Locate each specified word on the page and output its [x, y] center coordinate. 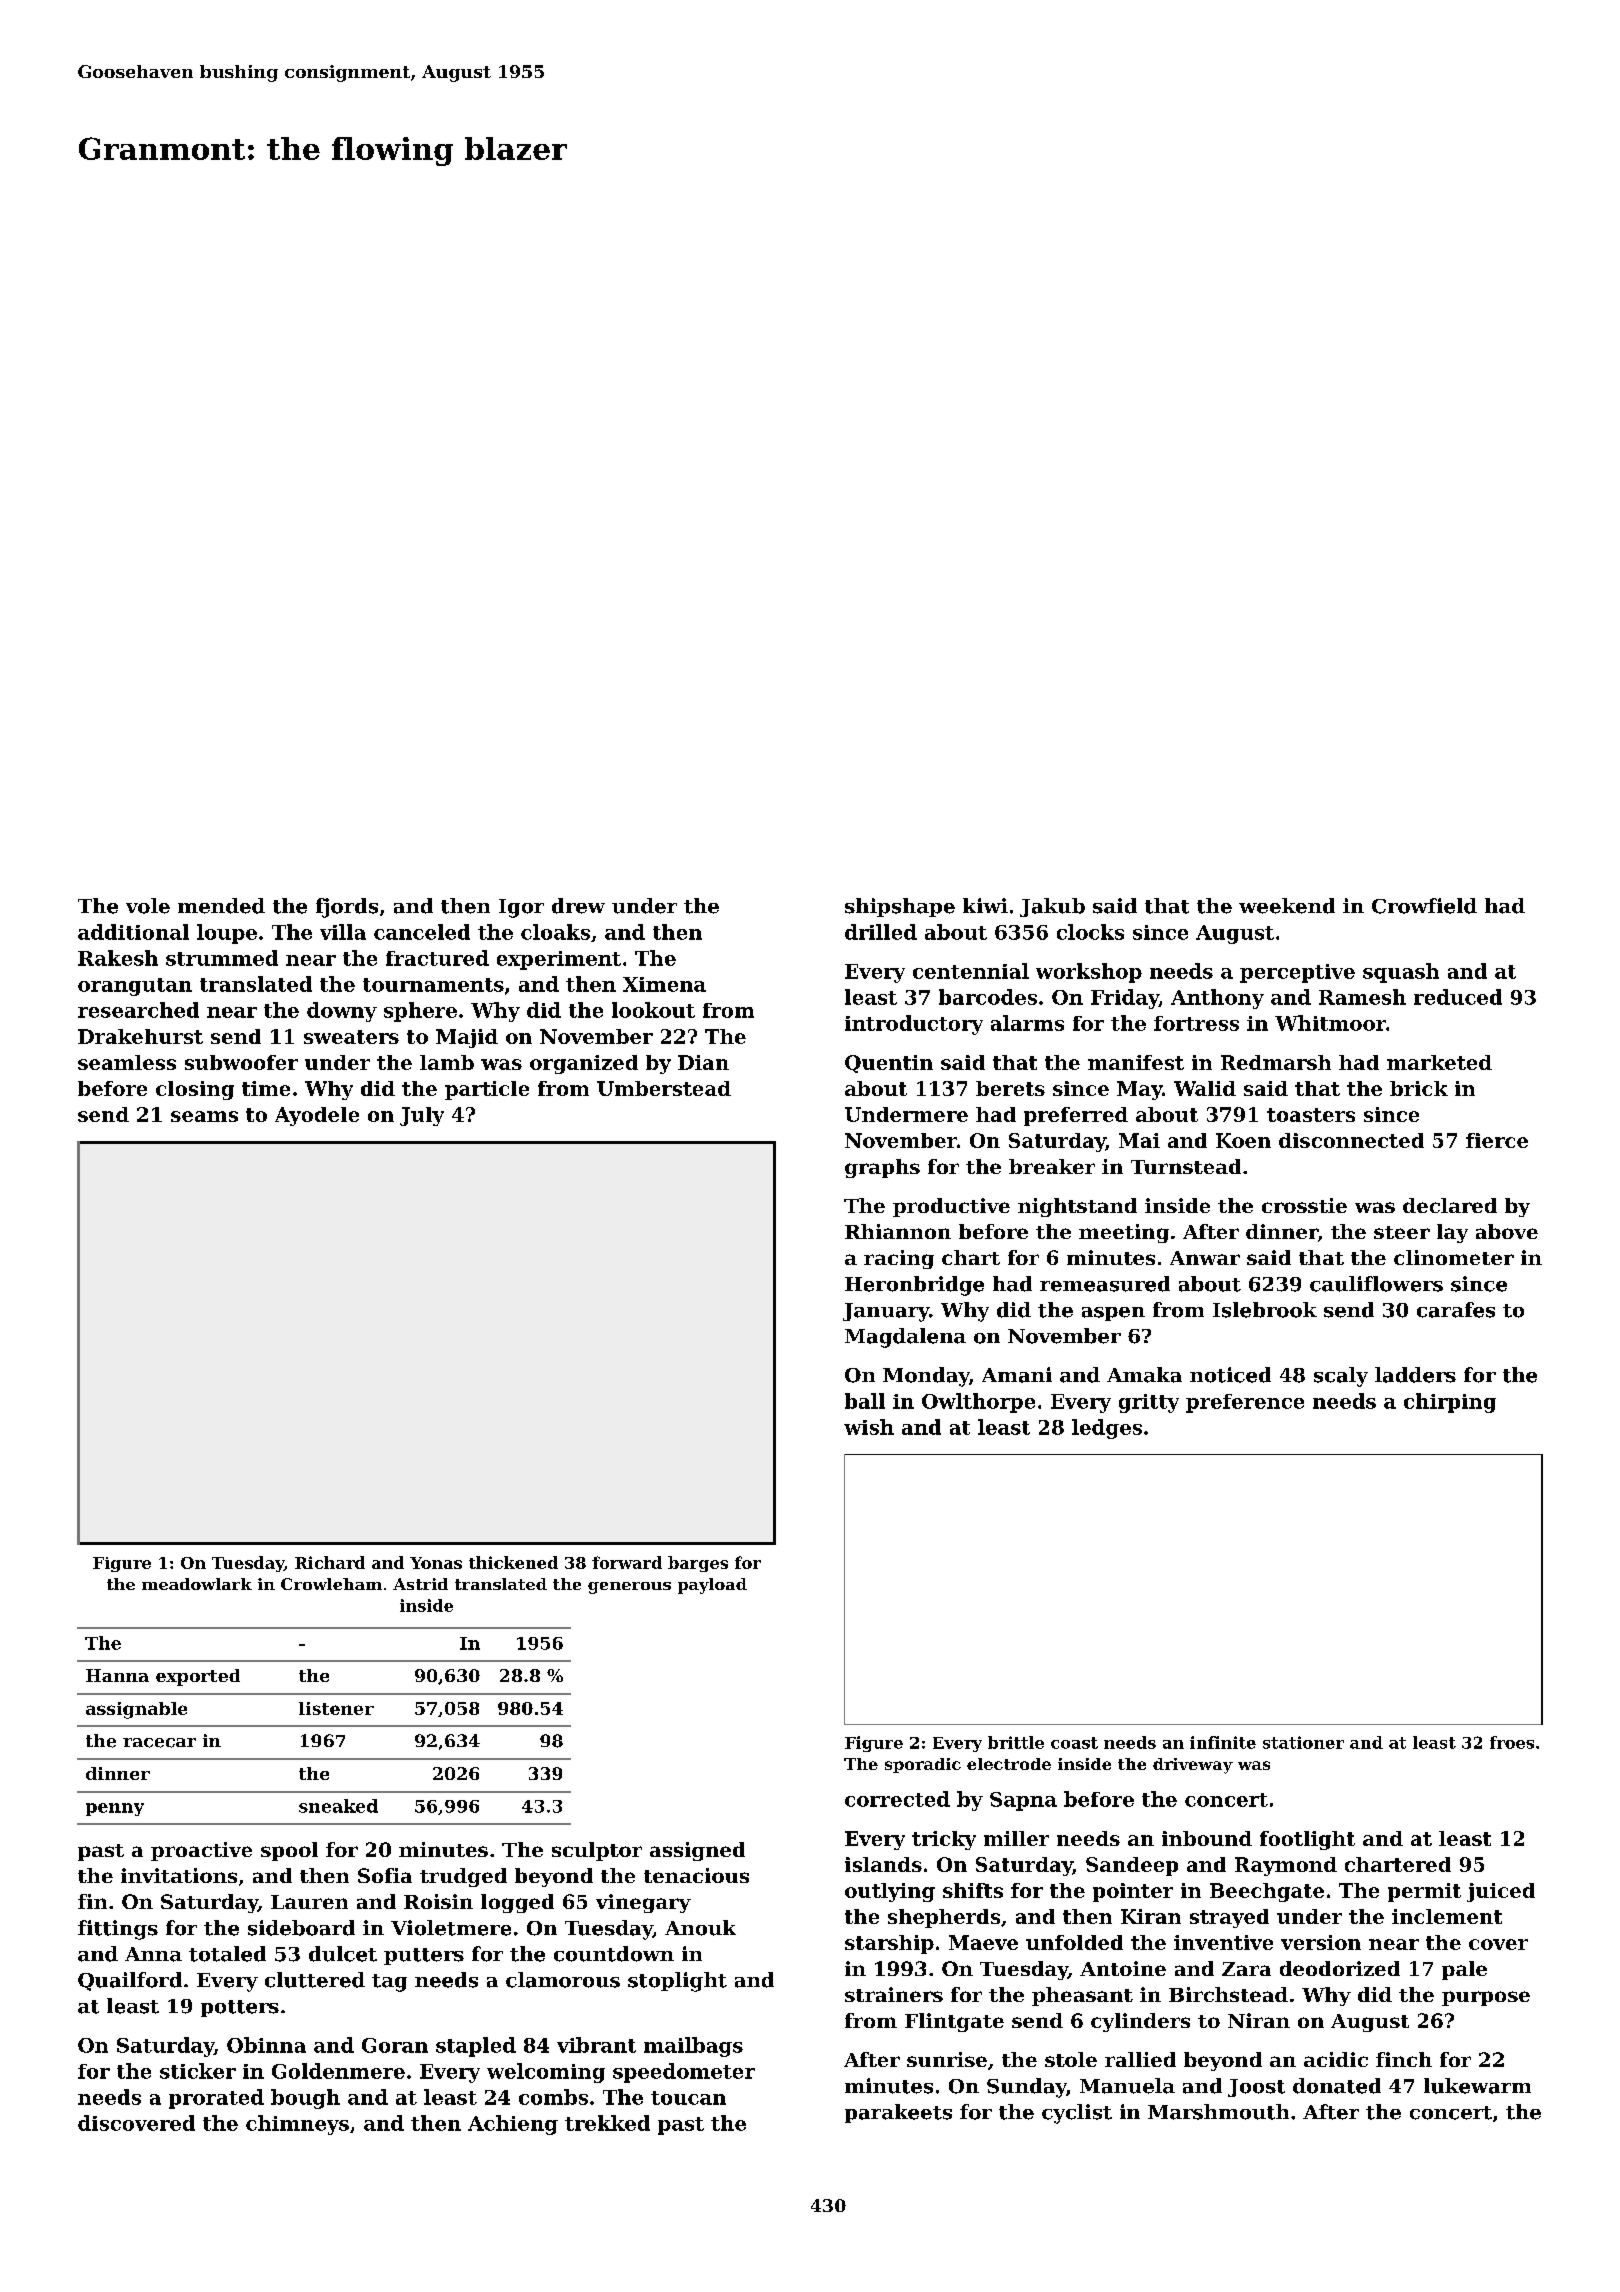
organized [584, 1064]
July [422, 1116]
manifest [1136, 1062]
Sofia [385, 1875]
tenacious [696, 1875]
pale [1464, 1970]
